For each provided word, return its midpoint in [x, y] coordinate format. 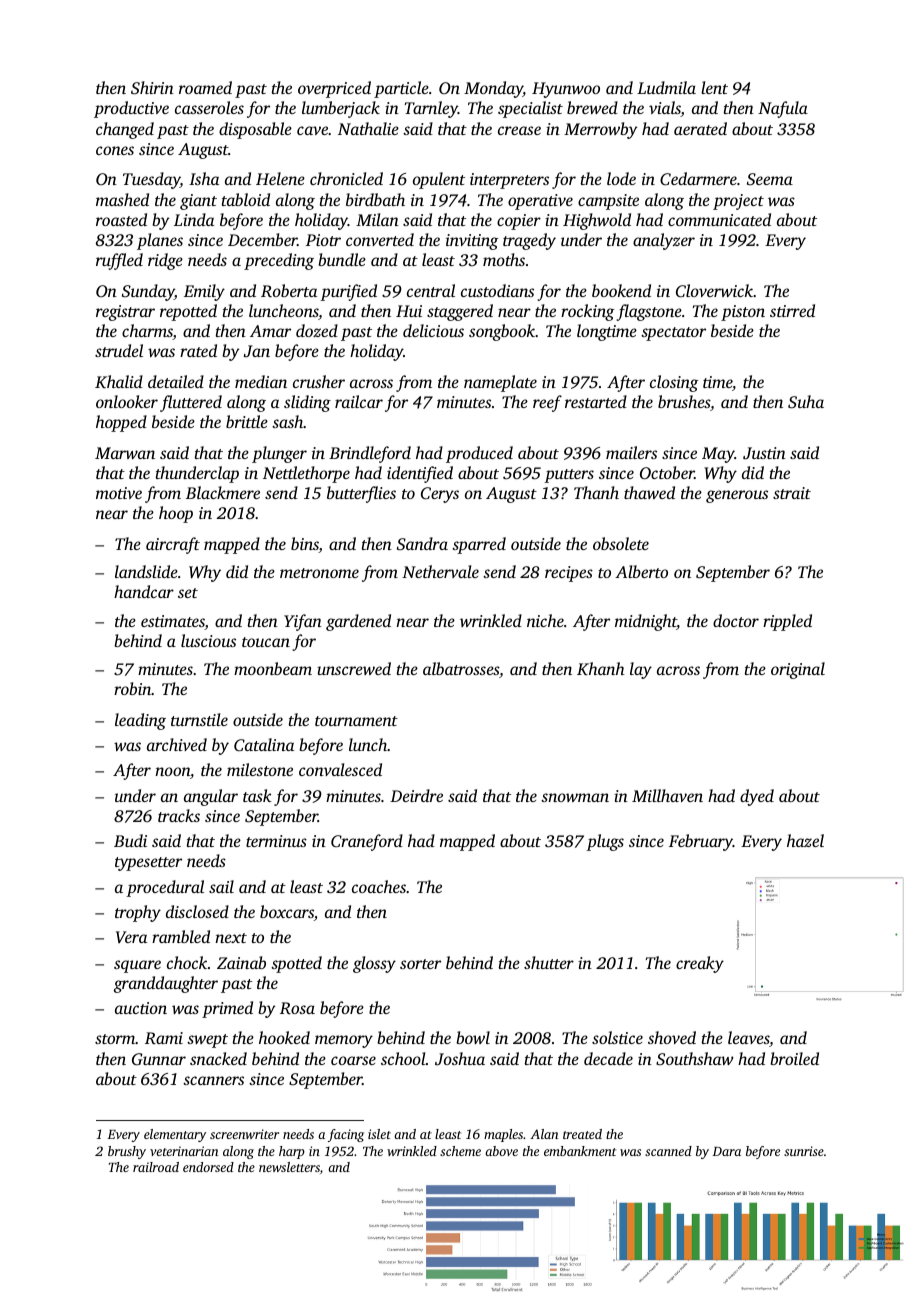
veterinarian [184, 1151]
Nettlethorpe [306, 474]
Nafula [783, 109]
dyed [757, 797]
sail [221, 886]
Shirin [152, 88]
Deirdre [416, 795]
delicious [433, 330]
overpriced [334, 89]
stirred [792, 310]
